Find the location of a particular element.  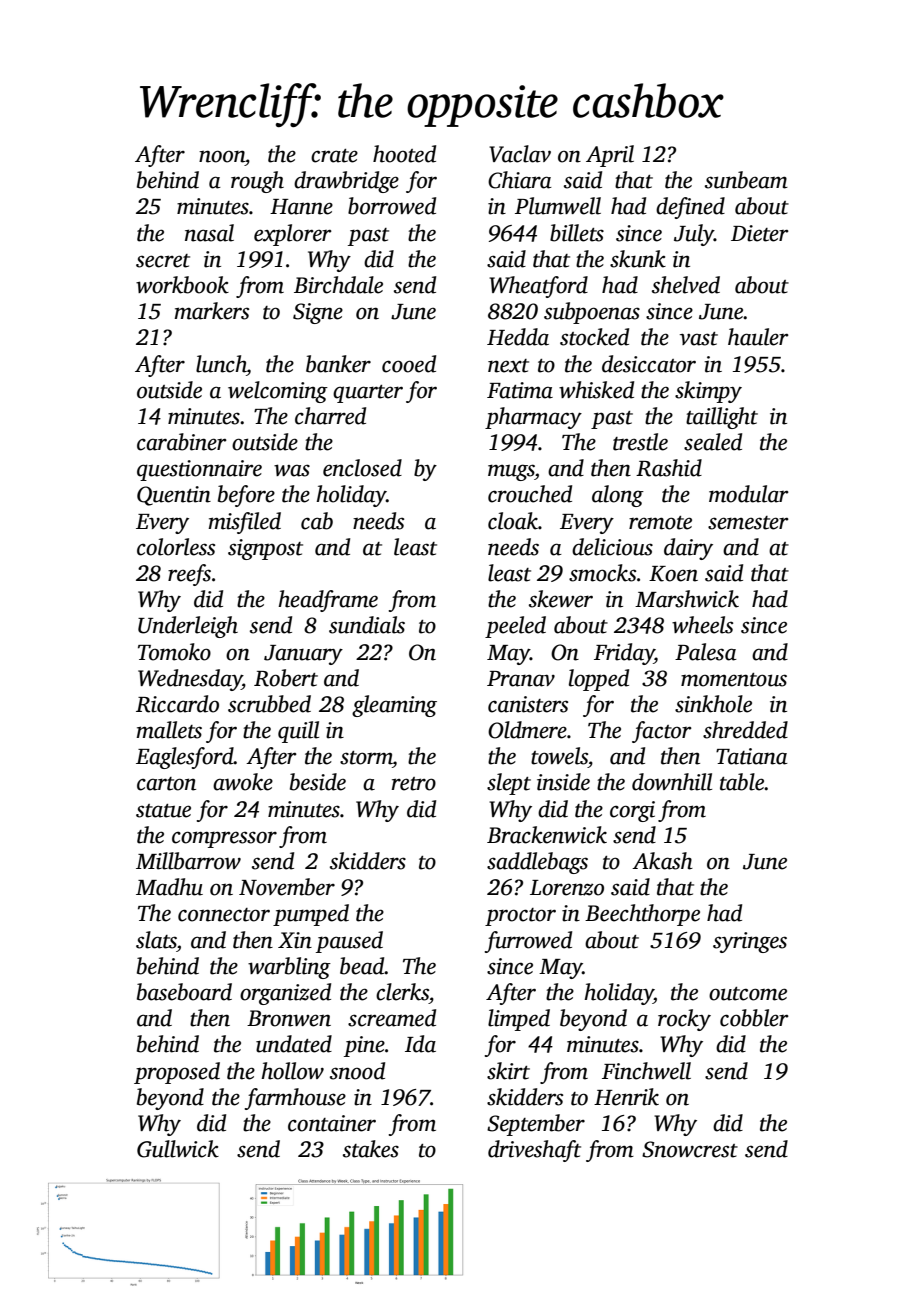

was is located at coordinates (292, 470).
